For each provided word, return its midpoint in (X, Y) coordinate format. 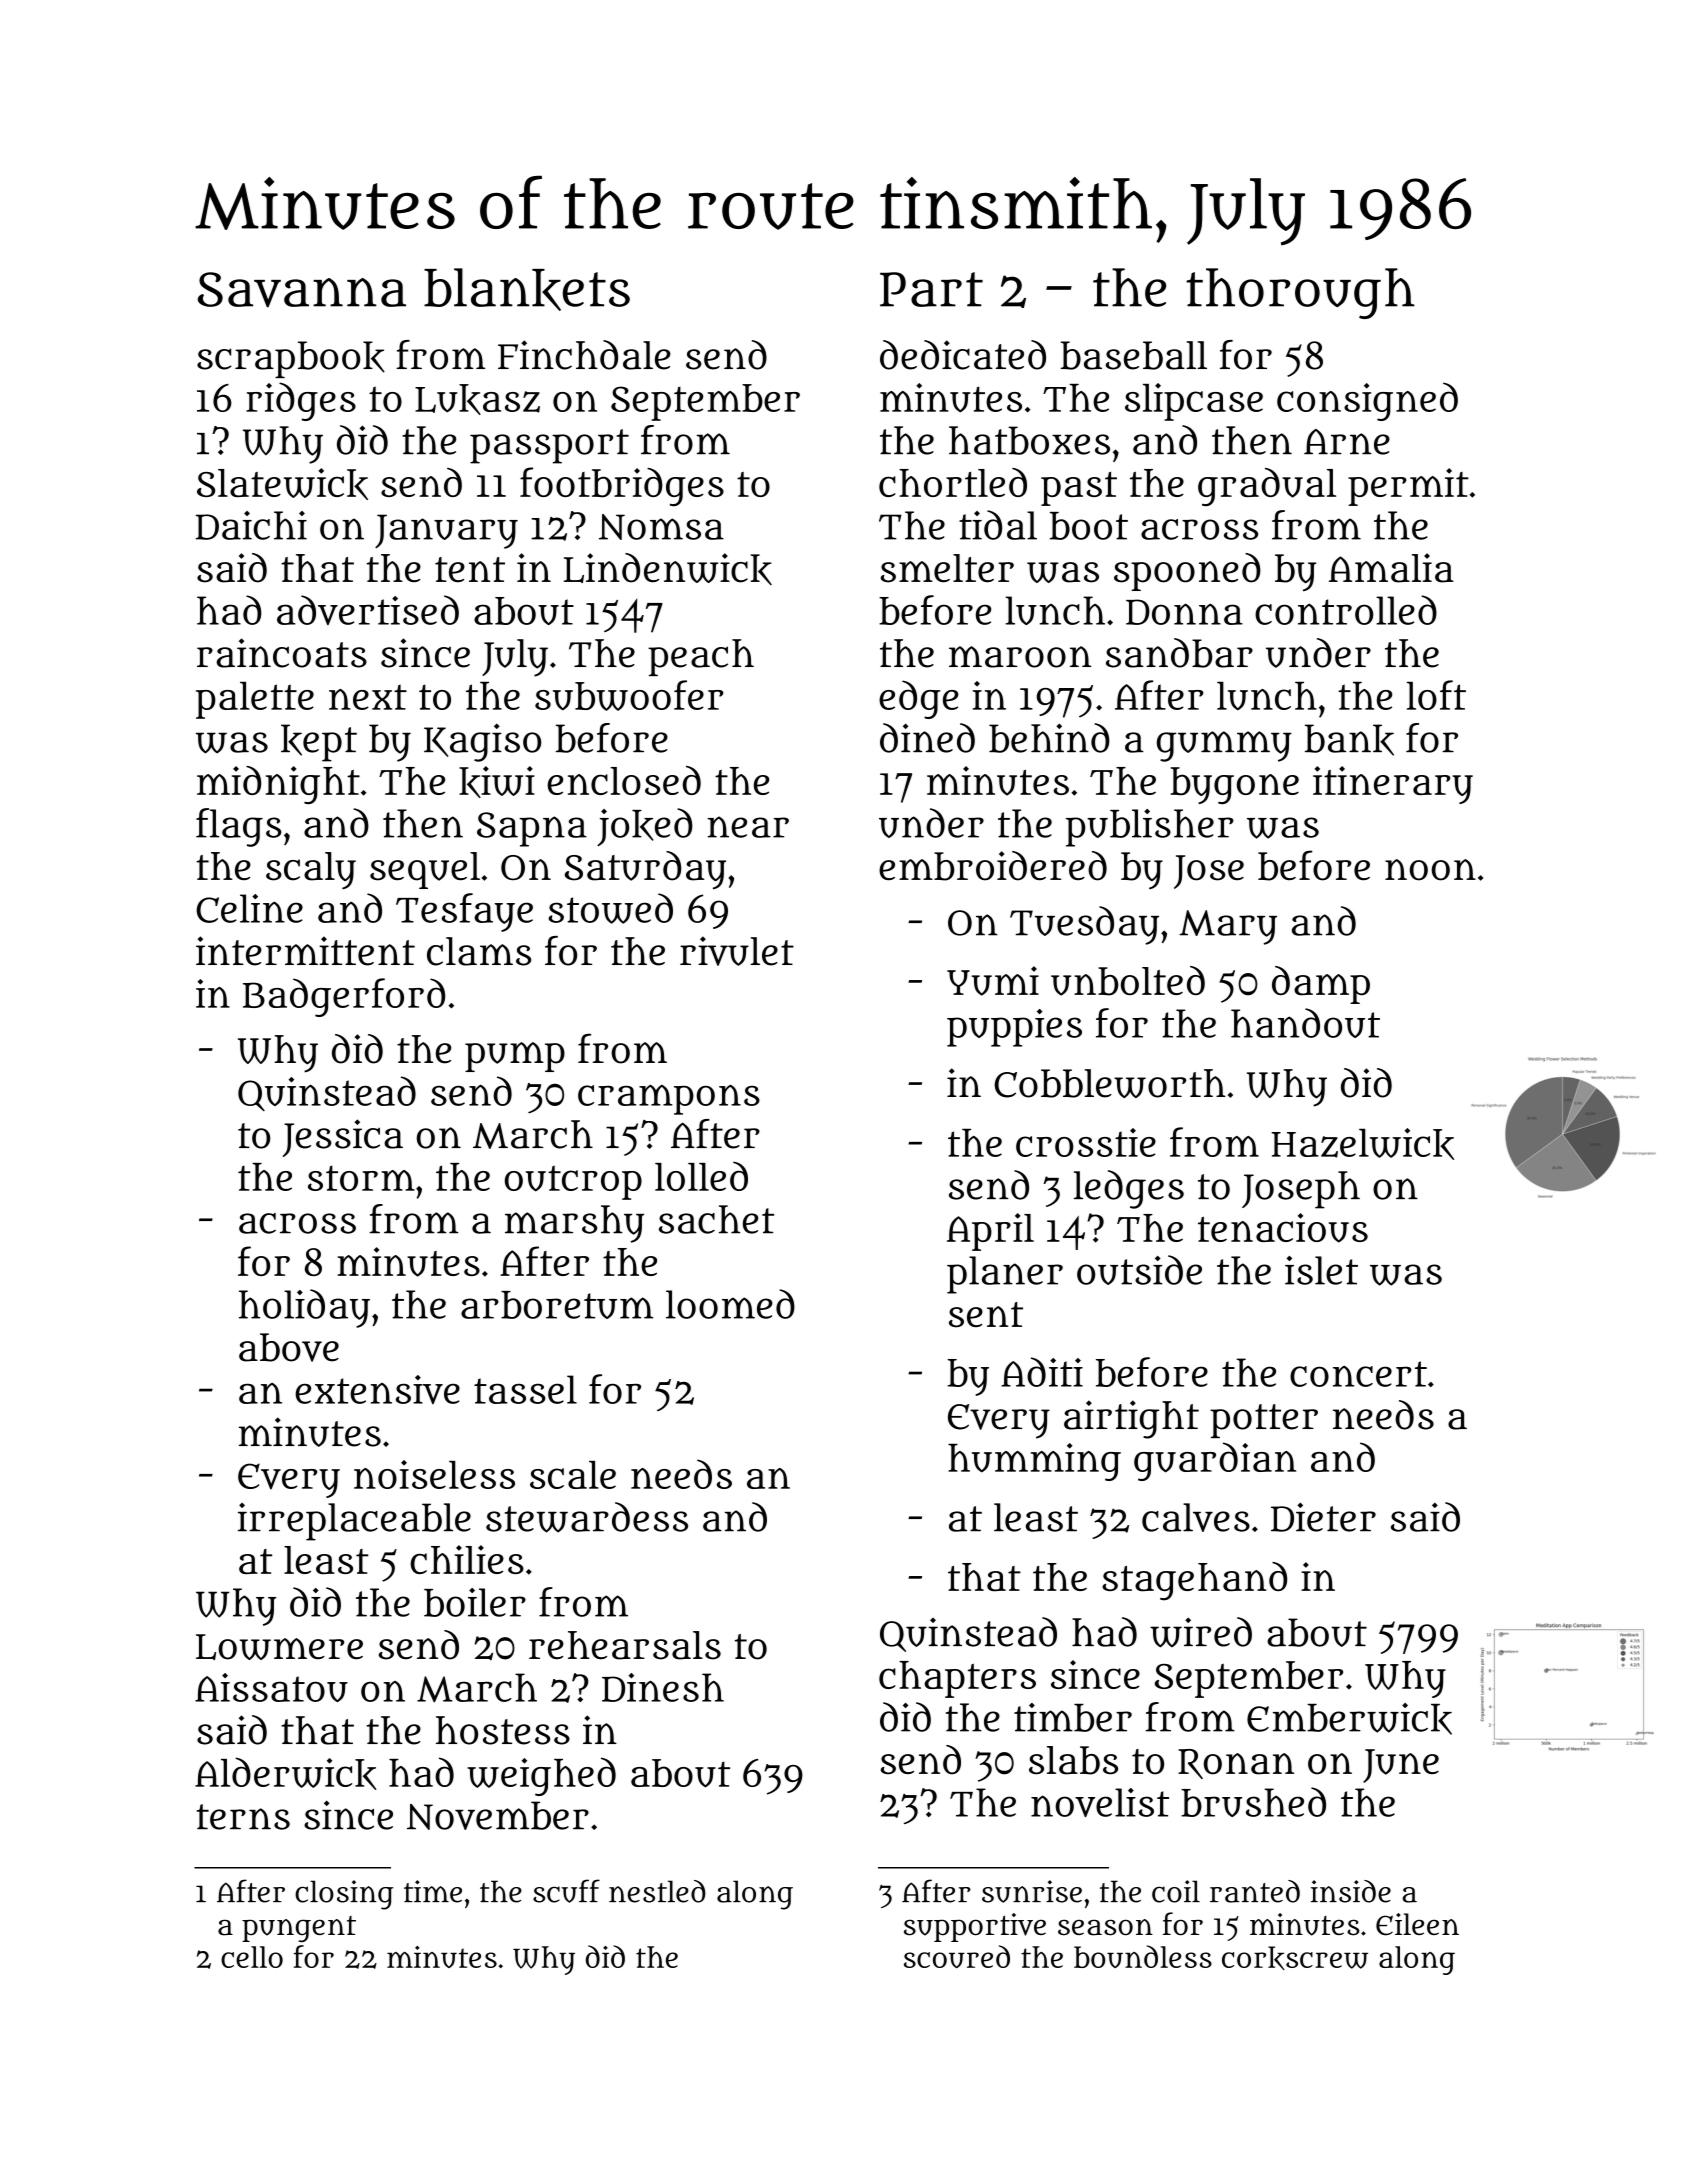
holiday (304, 1308)
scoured (957, 1956)
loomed (730, 1304)
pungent (299, 1929)
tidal (998, 525)
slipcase (1194, 402)
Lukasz (477, 399)
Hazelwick (1362, 1144)
